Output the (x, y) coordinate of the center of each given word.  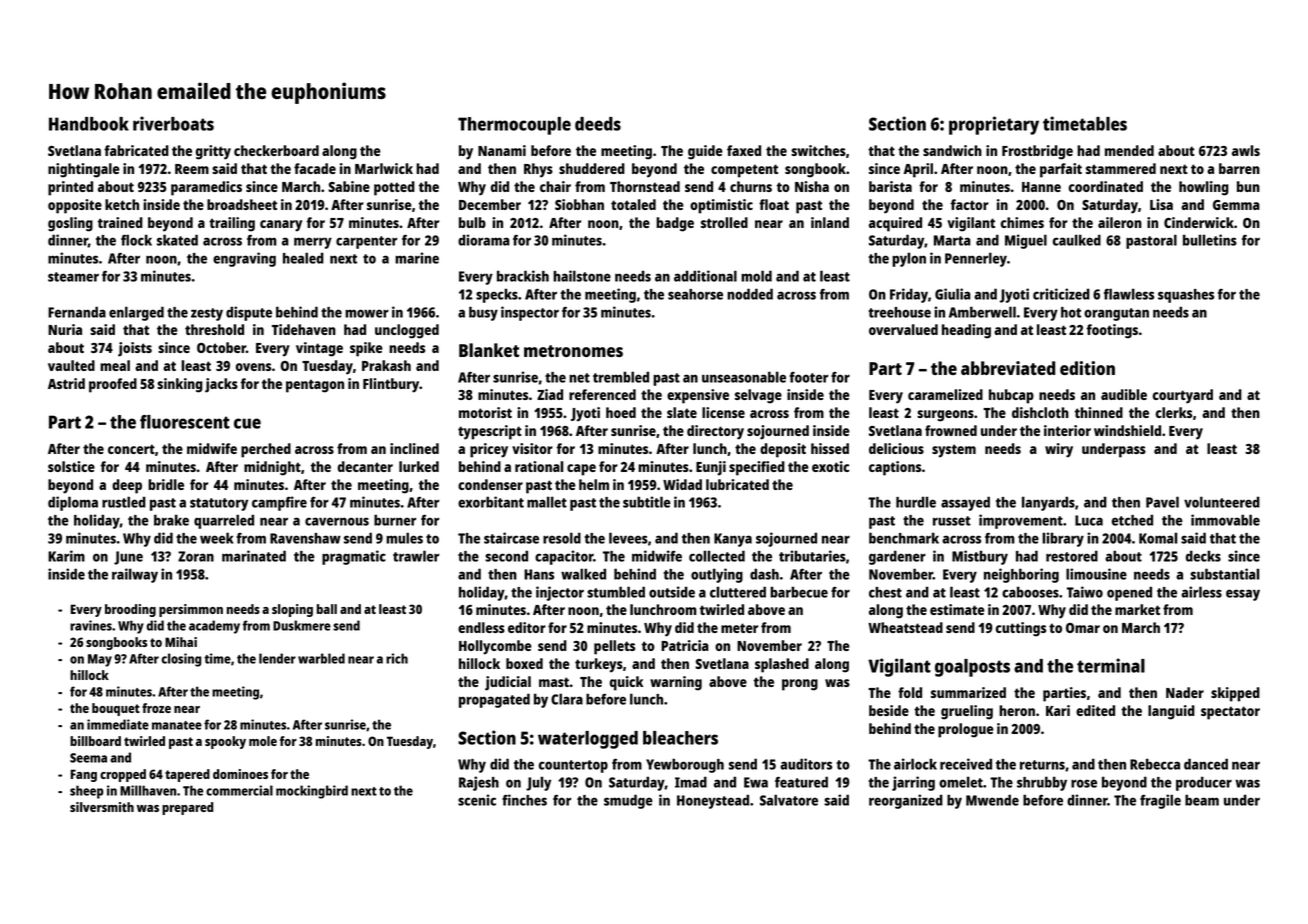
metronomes (573, 351)
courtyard (1183, 396)
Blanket (489, 350)
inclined (414, 448)
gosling (70, 224)
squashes (1186, 296)
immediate (118, 724)
